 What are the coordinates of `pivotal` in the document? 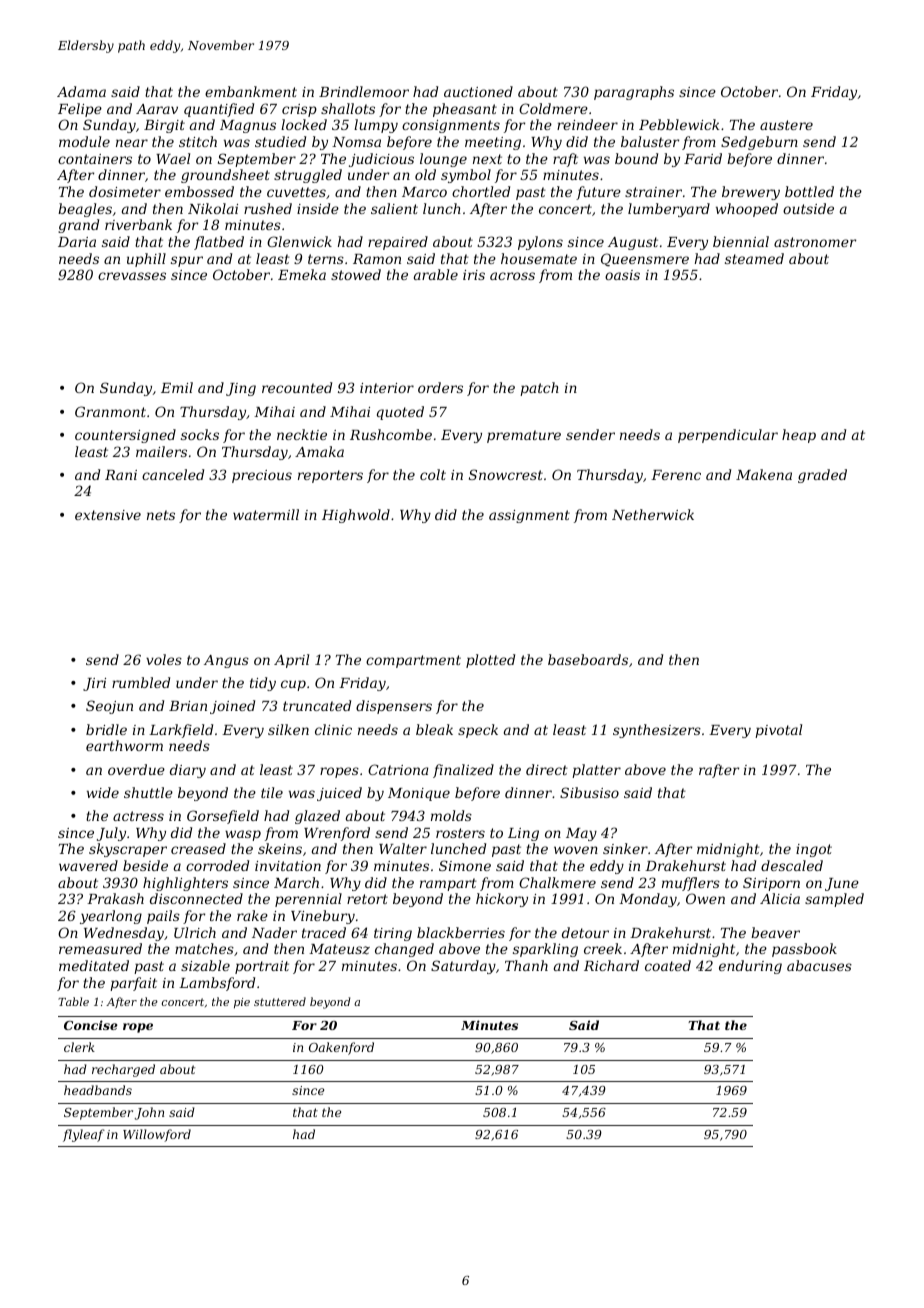 It's located at (778, 731).
